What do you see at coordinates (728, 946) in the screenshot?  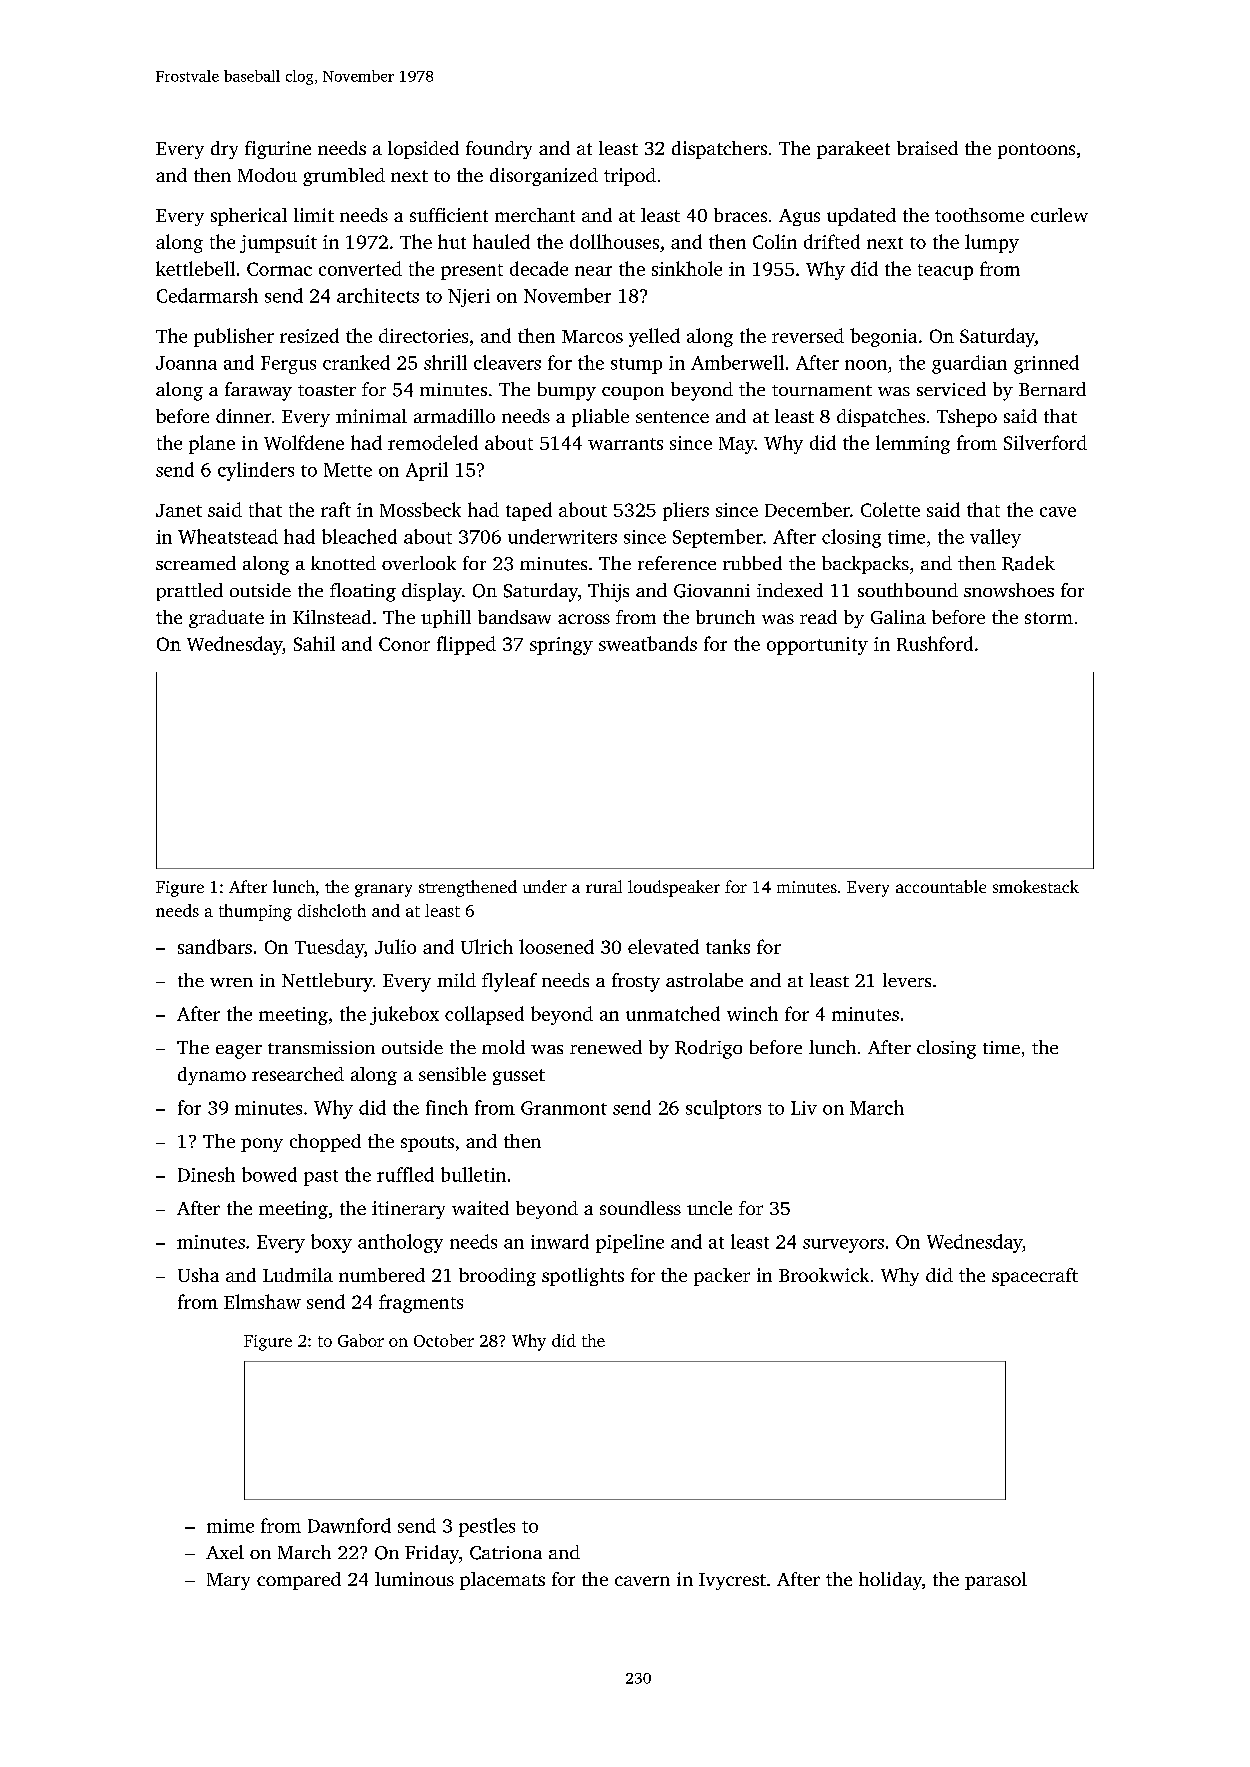 I see `tanks` at bounding box center [728, 946].
